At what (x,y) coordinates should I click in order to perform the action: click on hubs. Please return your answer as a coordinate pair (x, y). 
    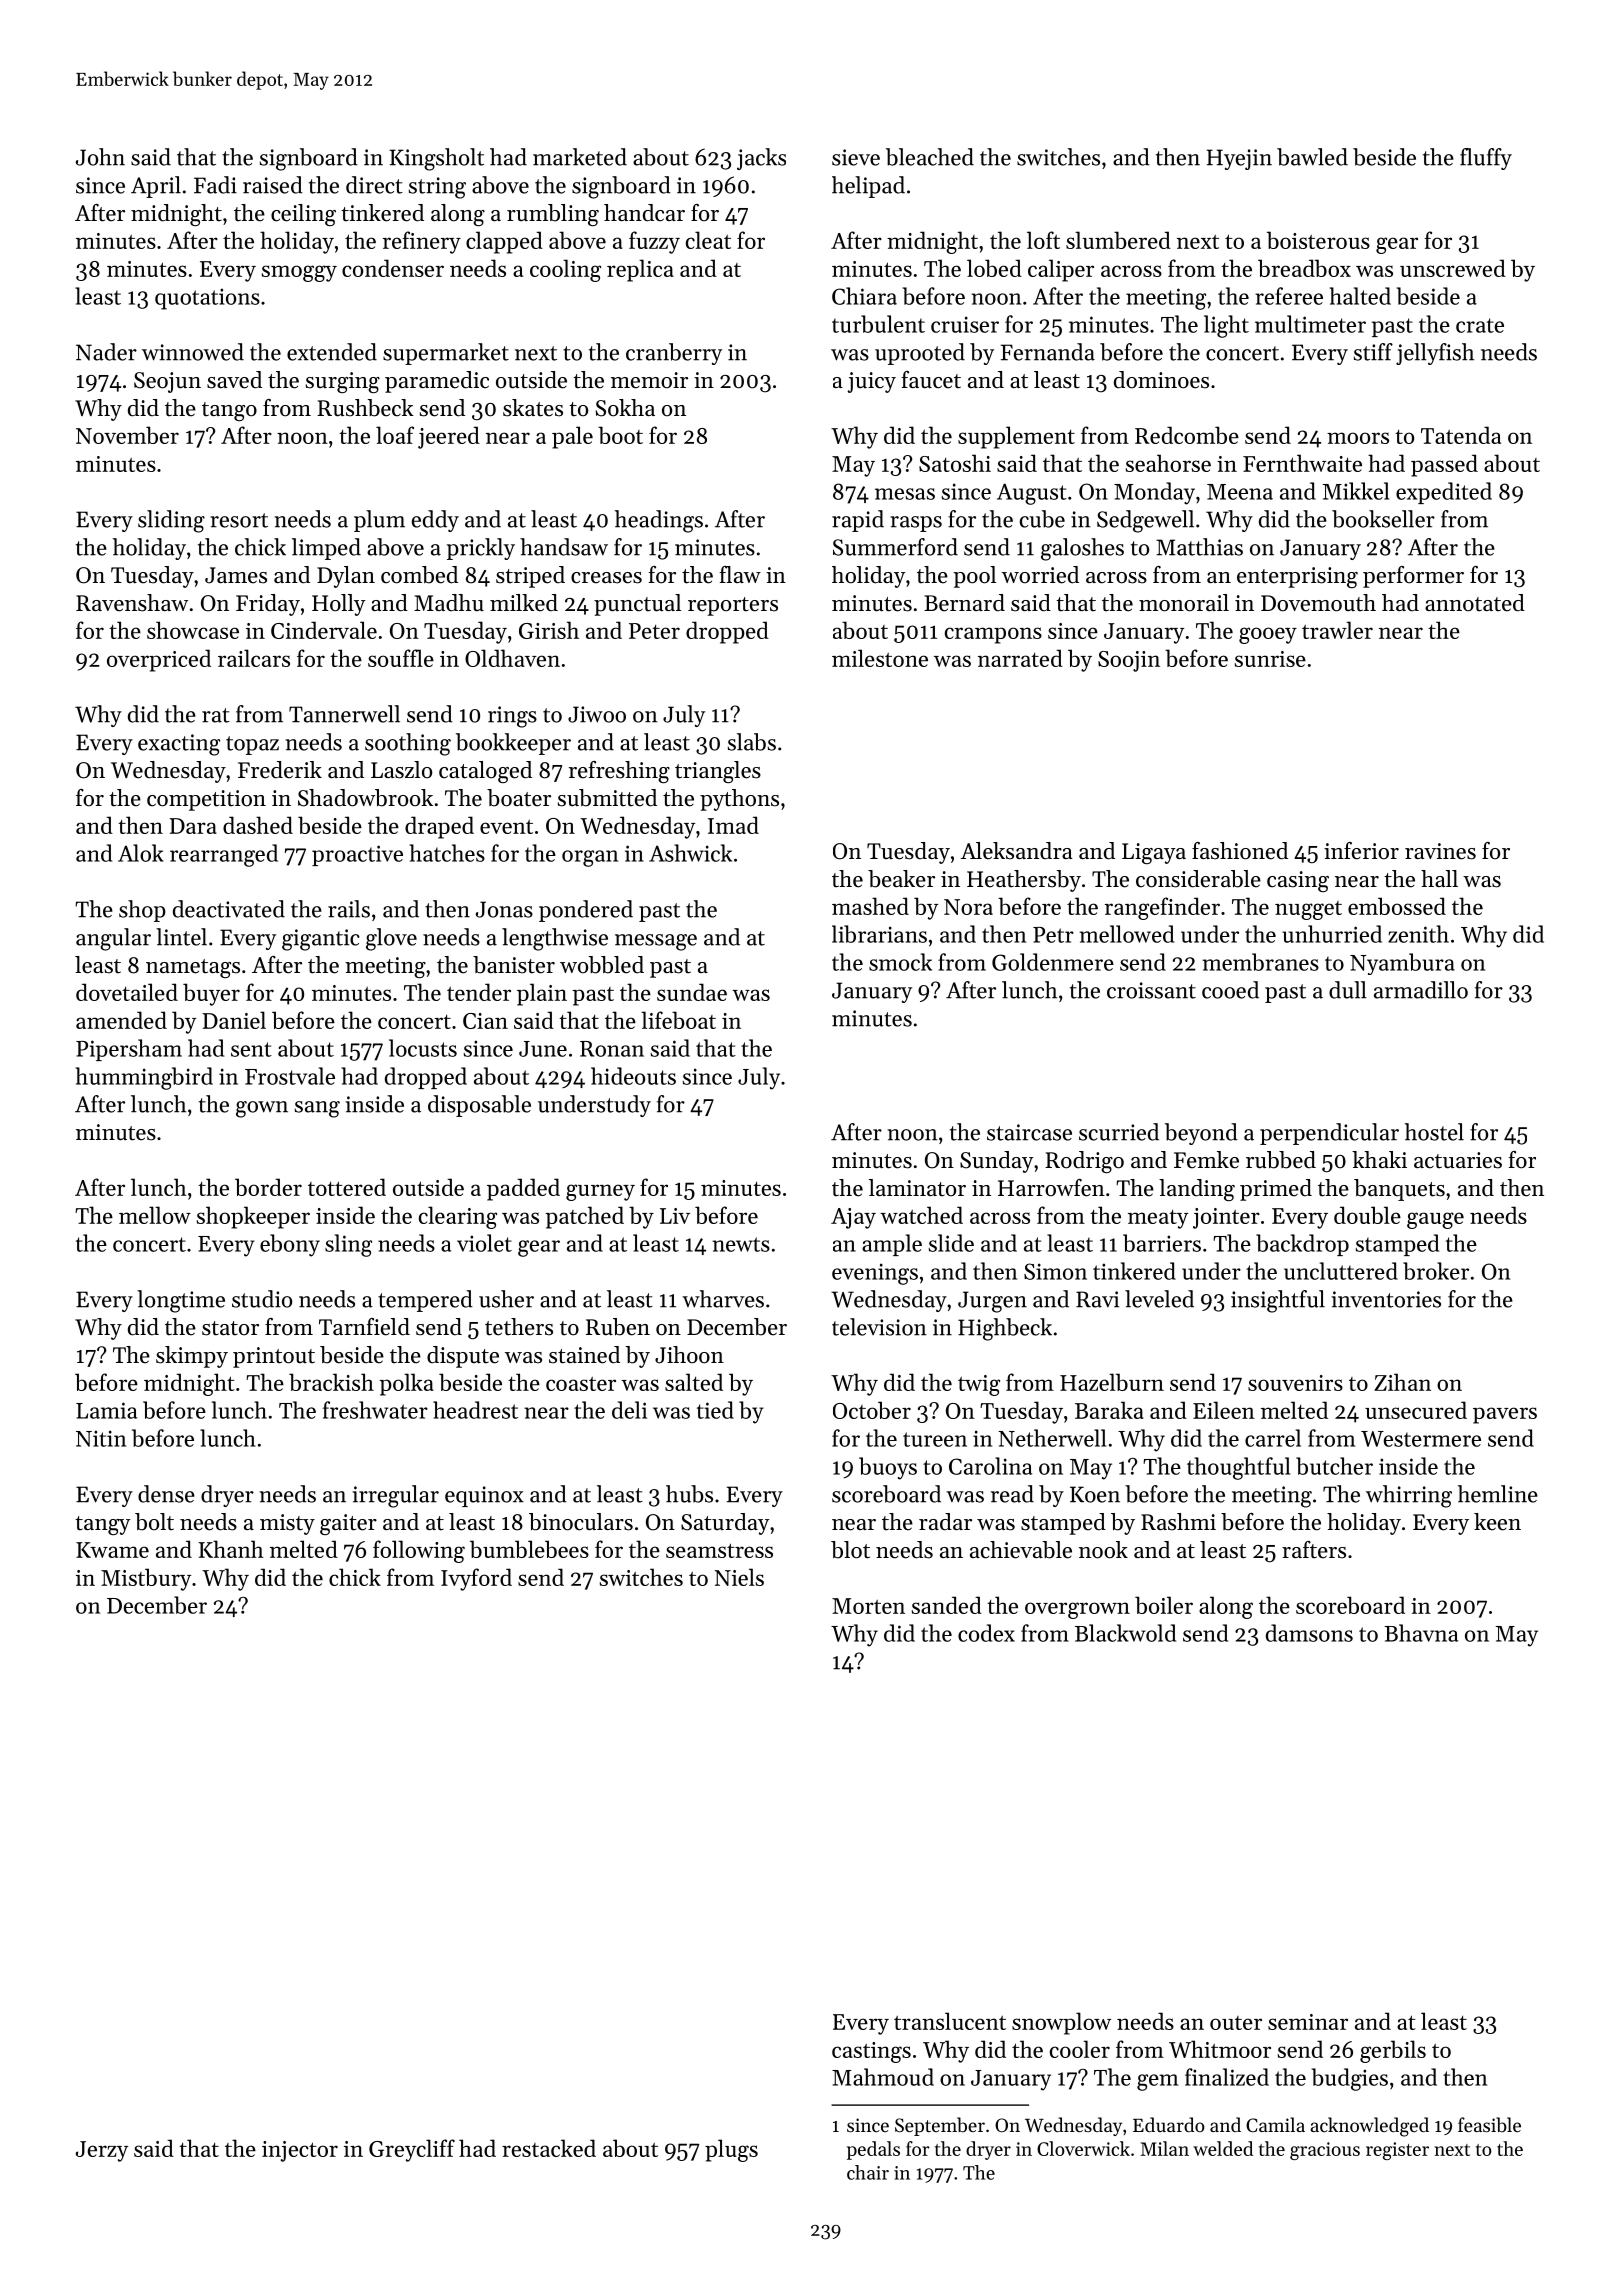
    Looking at the image, I should click on (689, 1494).
